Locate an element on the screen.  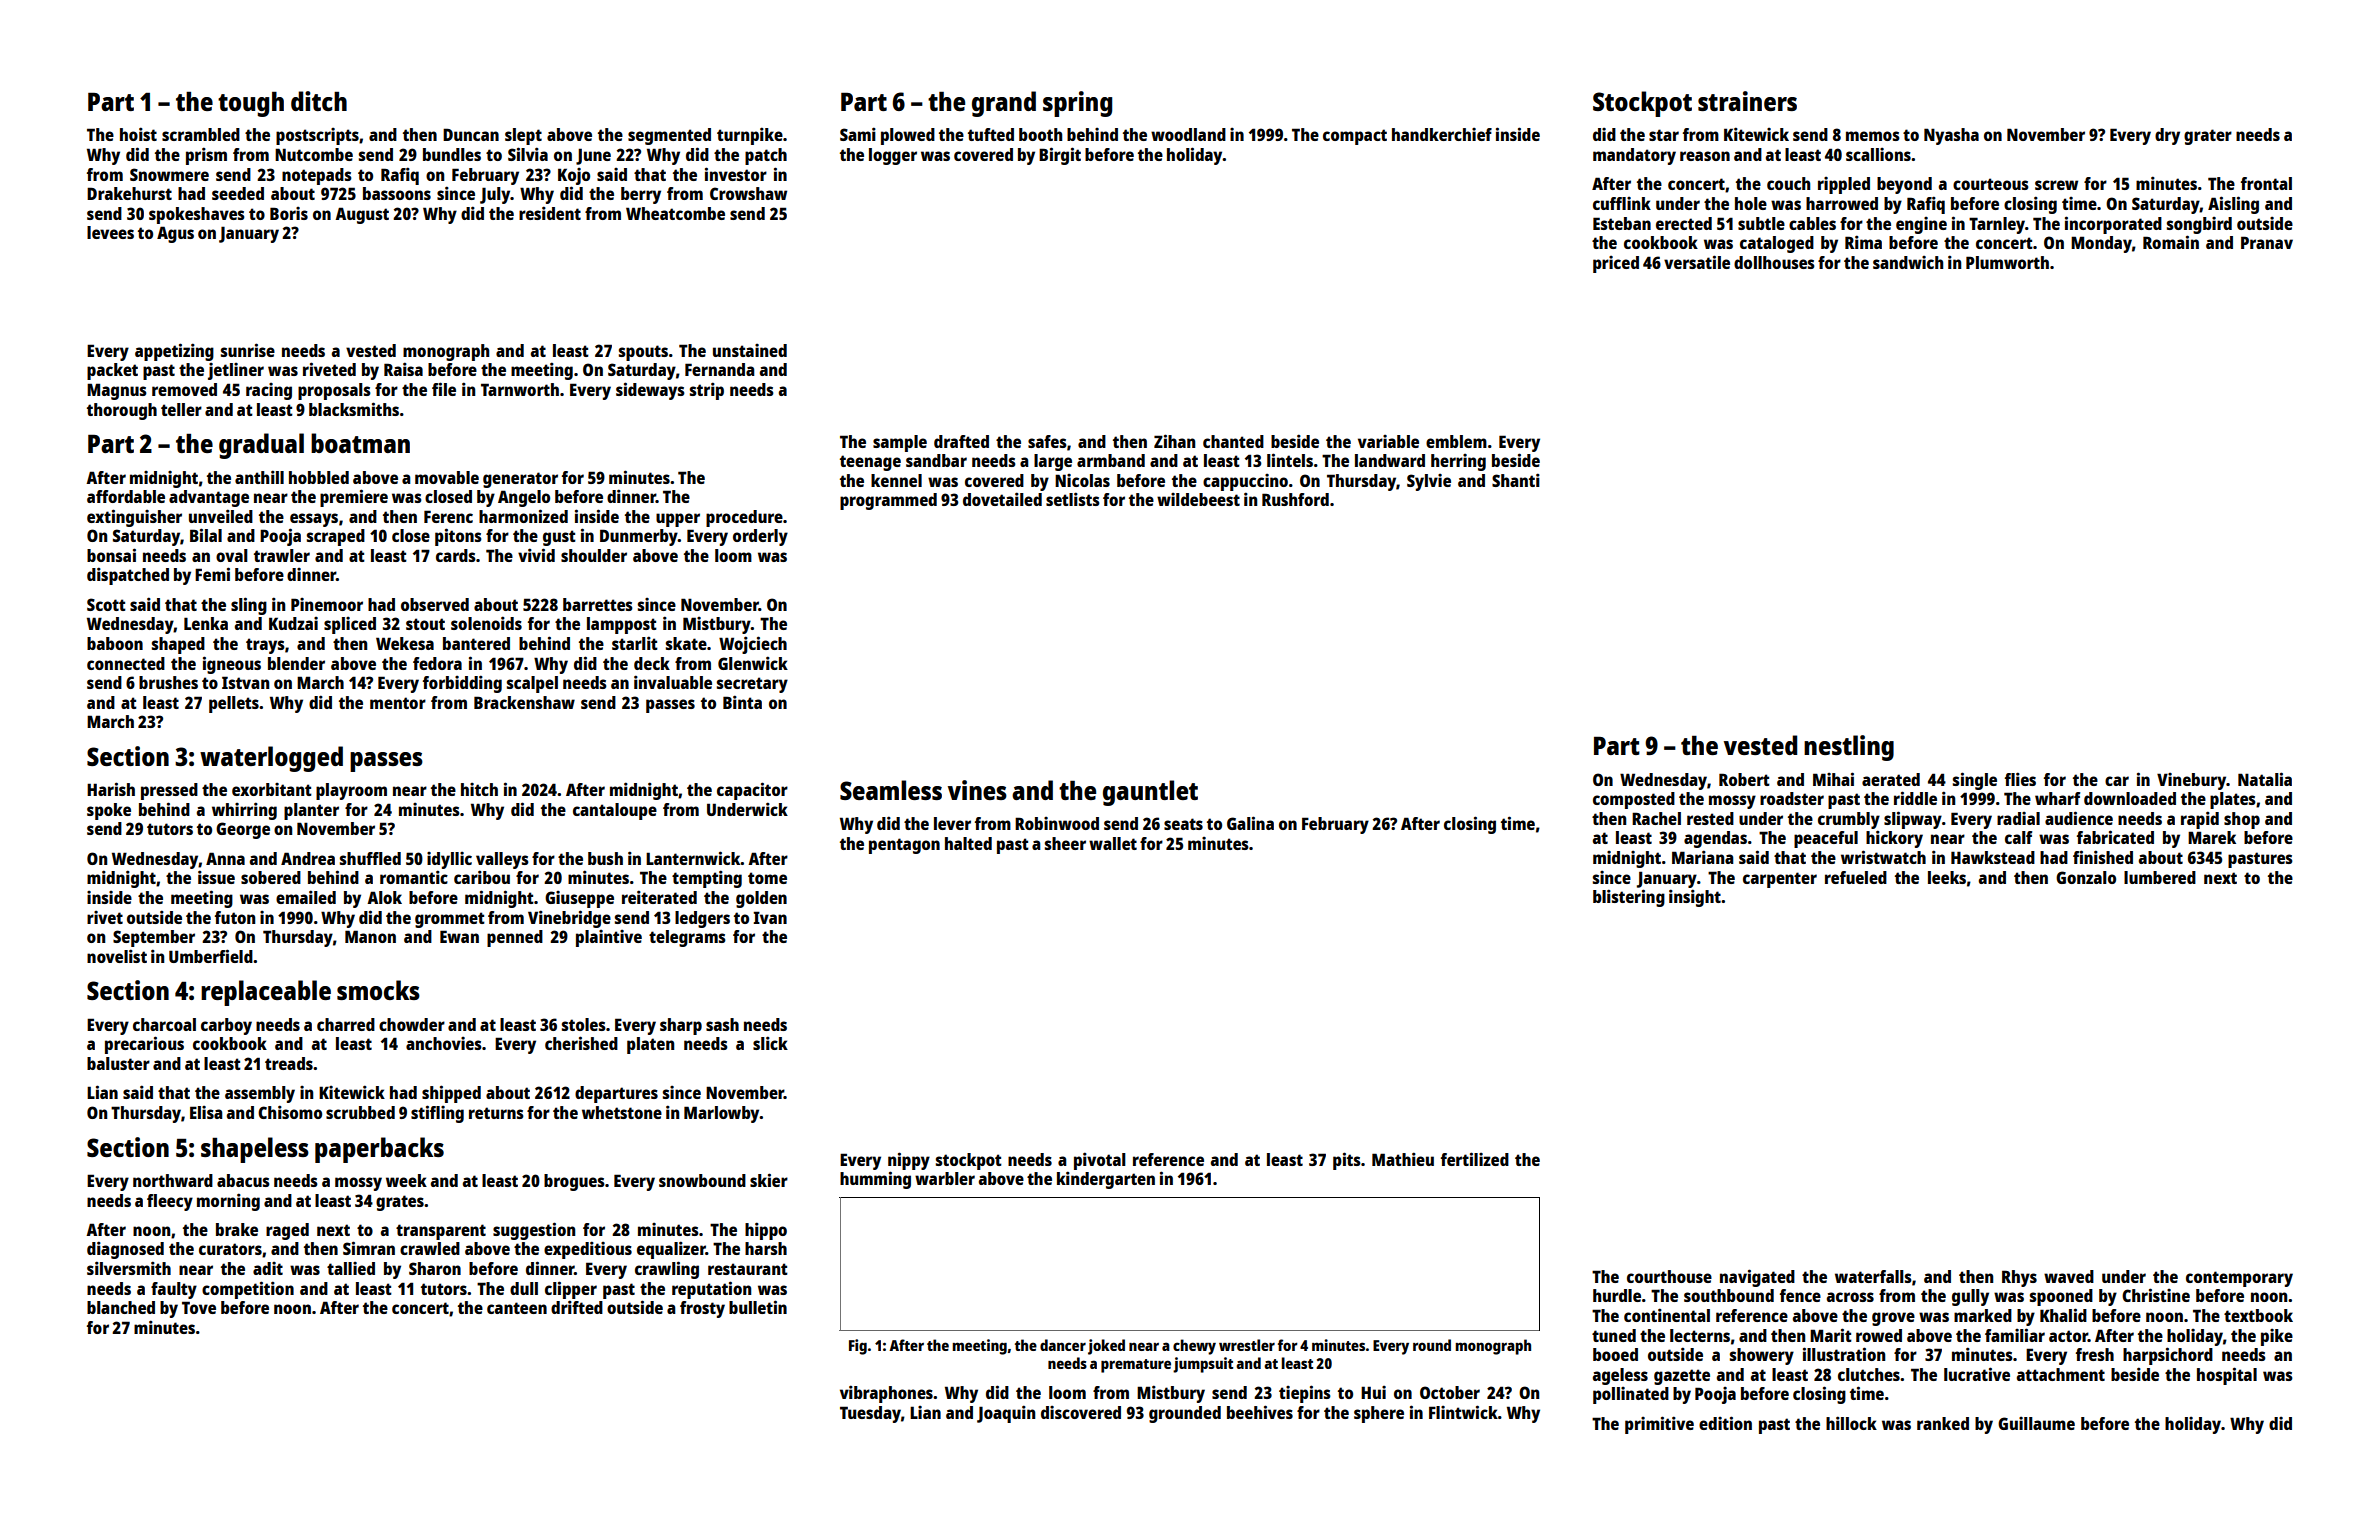
joked is located at coordinates (1106, 1347).
